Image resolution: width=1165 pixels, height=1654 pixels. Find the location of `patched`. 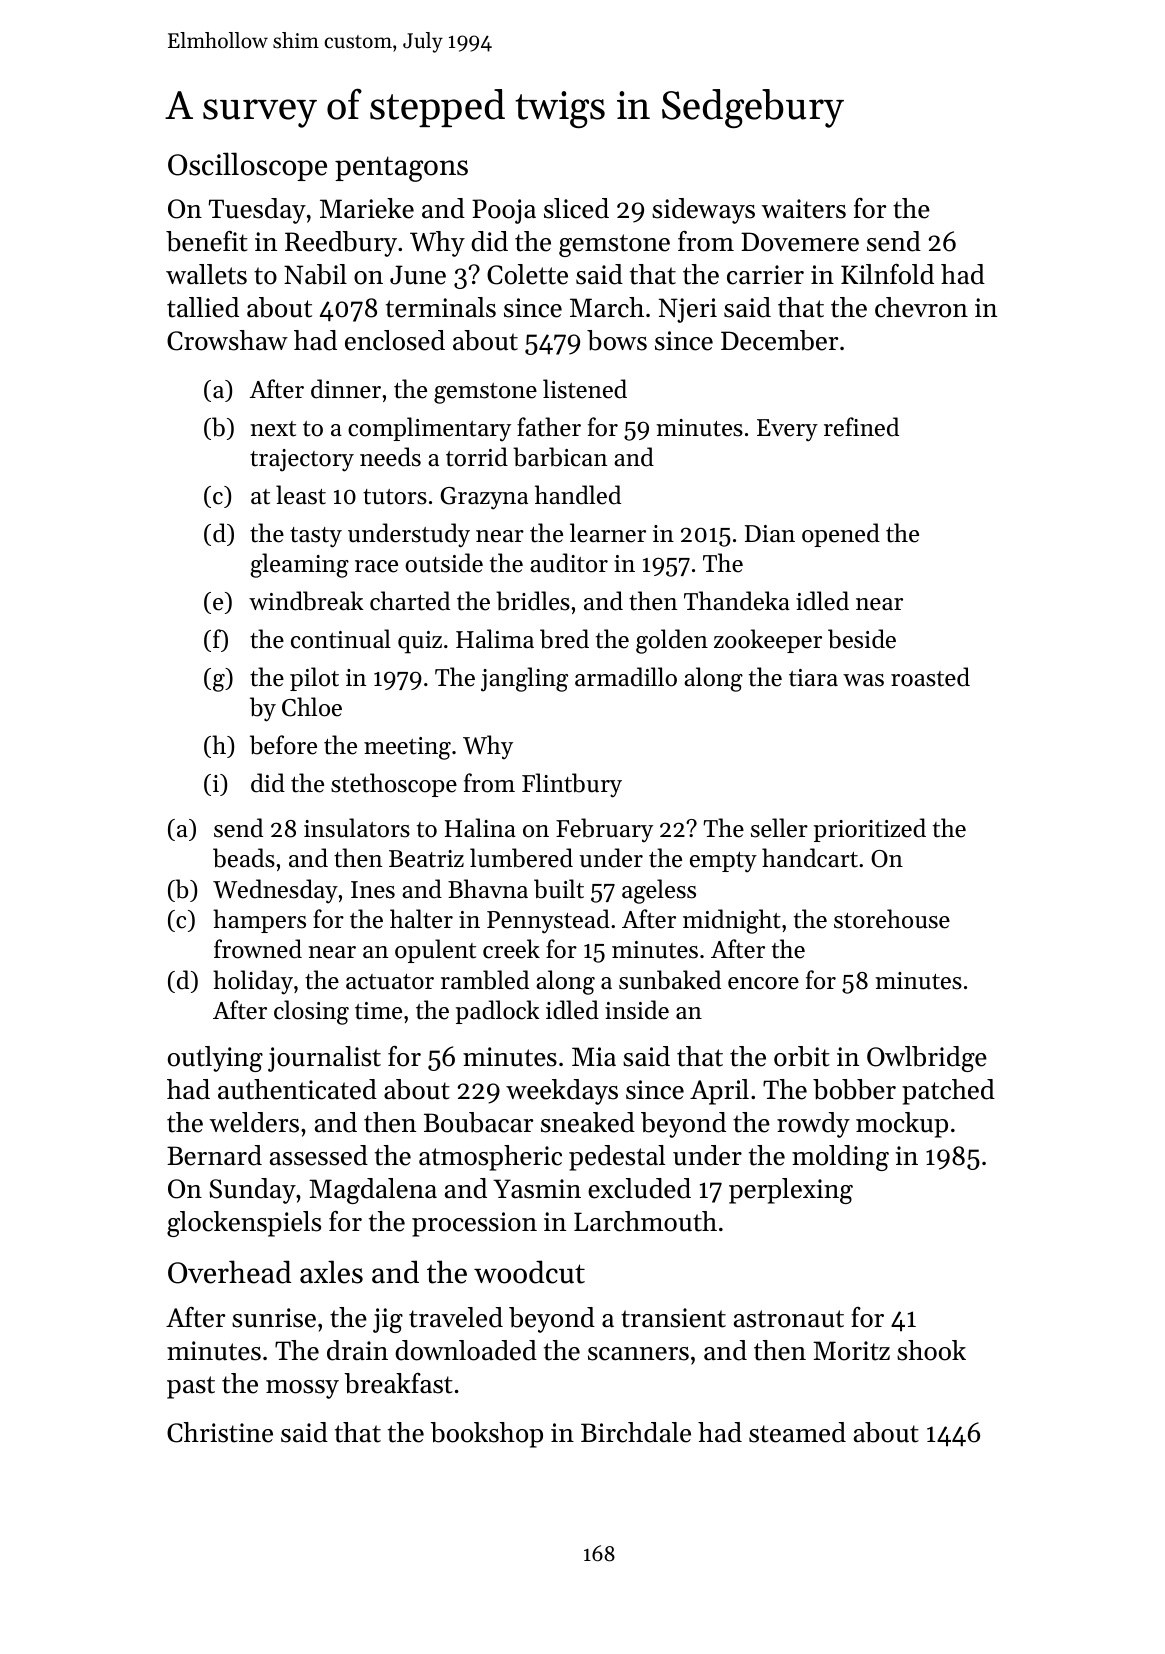

patched is located at coordinates (948, 1092).
